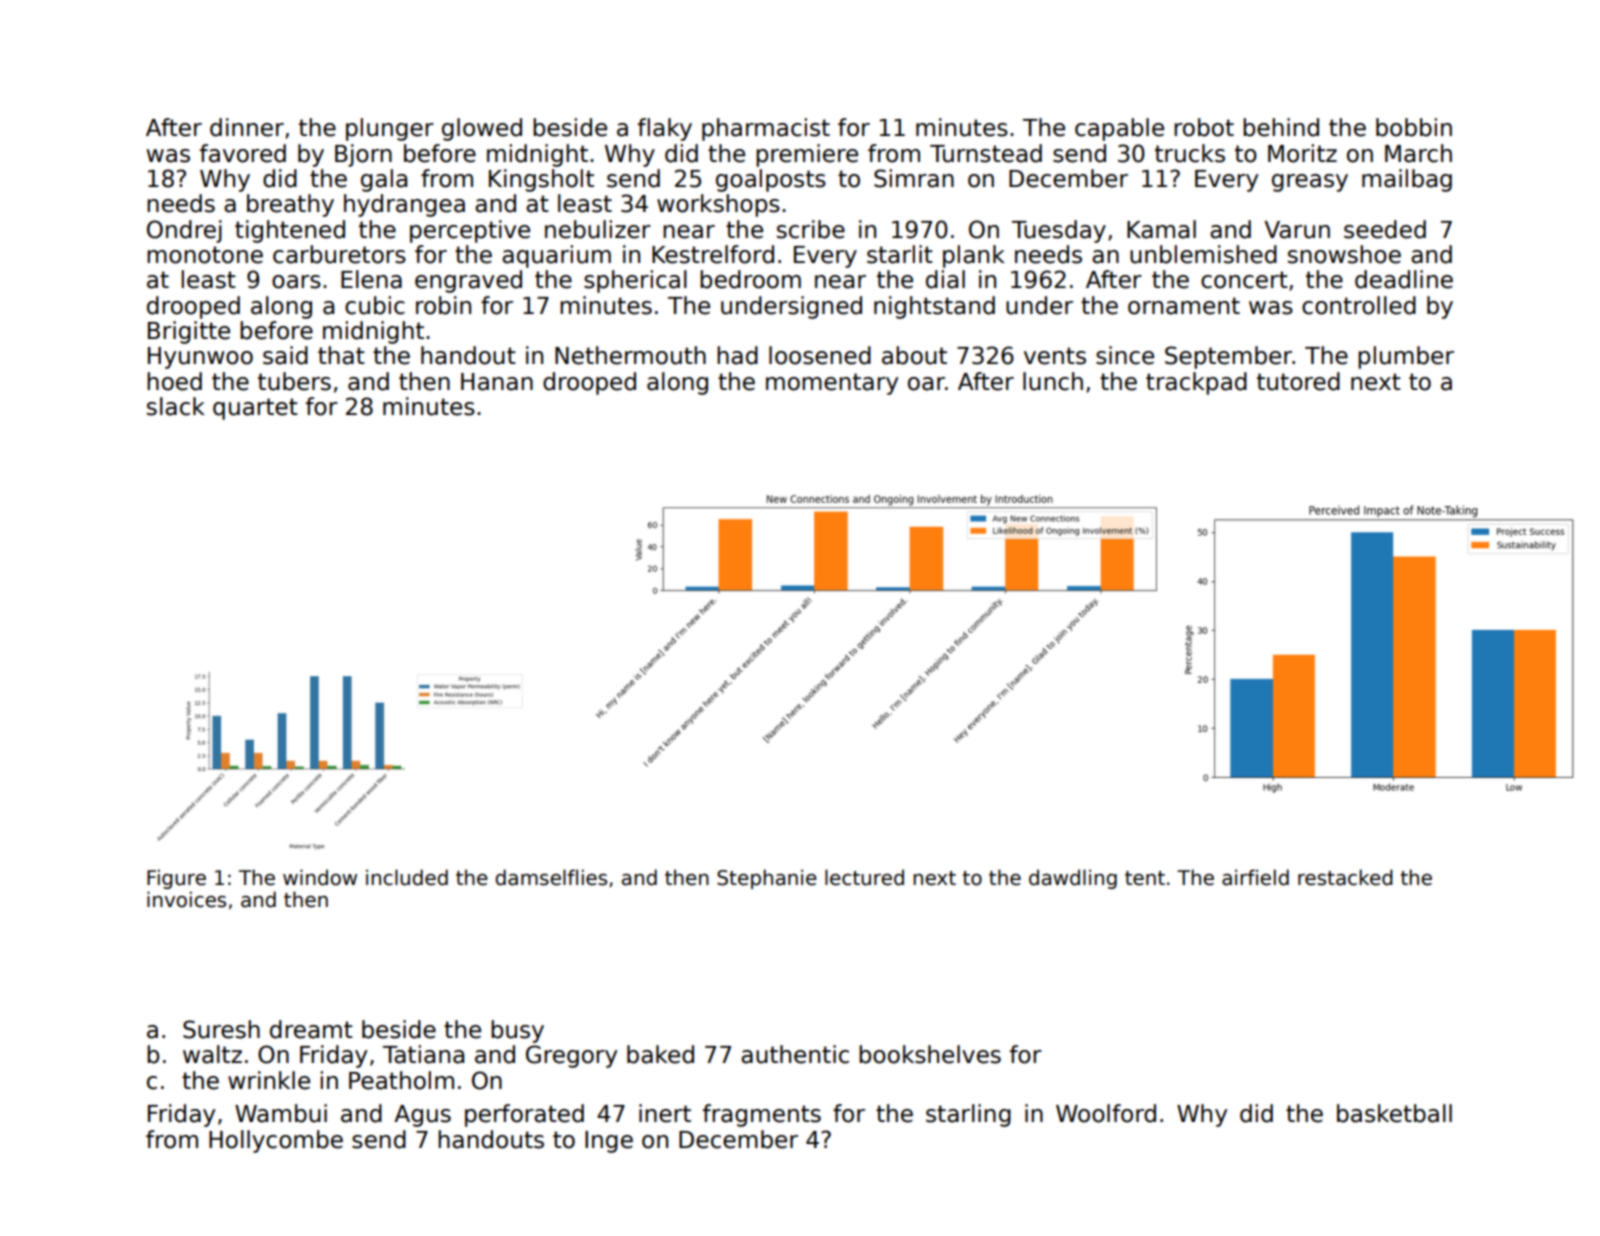  I want to click on bedroom, so click(750, 279).
